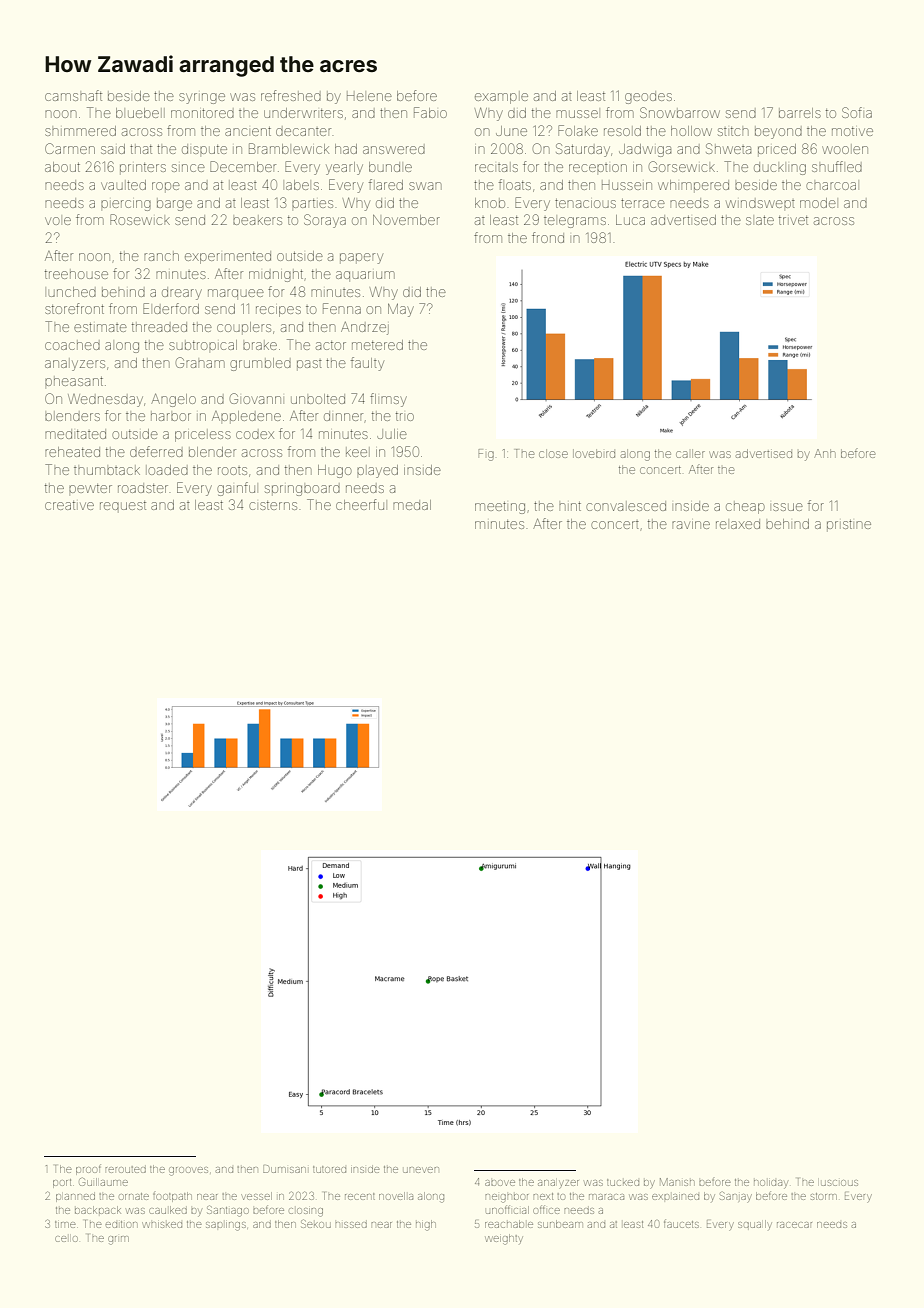  Describe the element at coordinates (273, 505) in the screenshot. I see `cisterns` at that location.
